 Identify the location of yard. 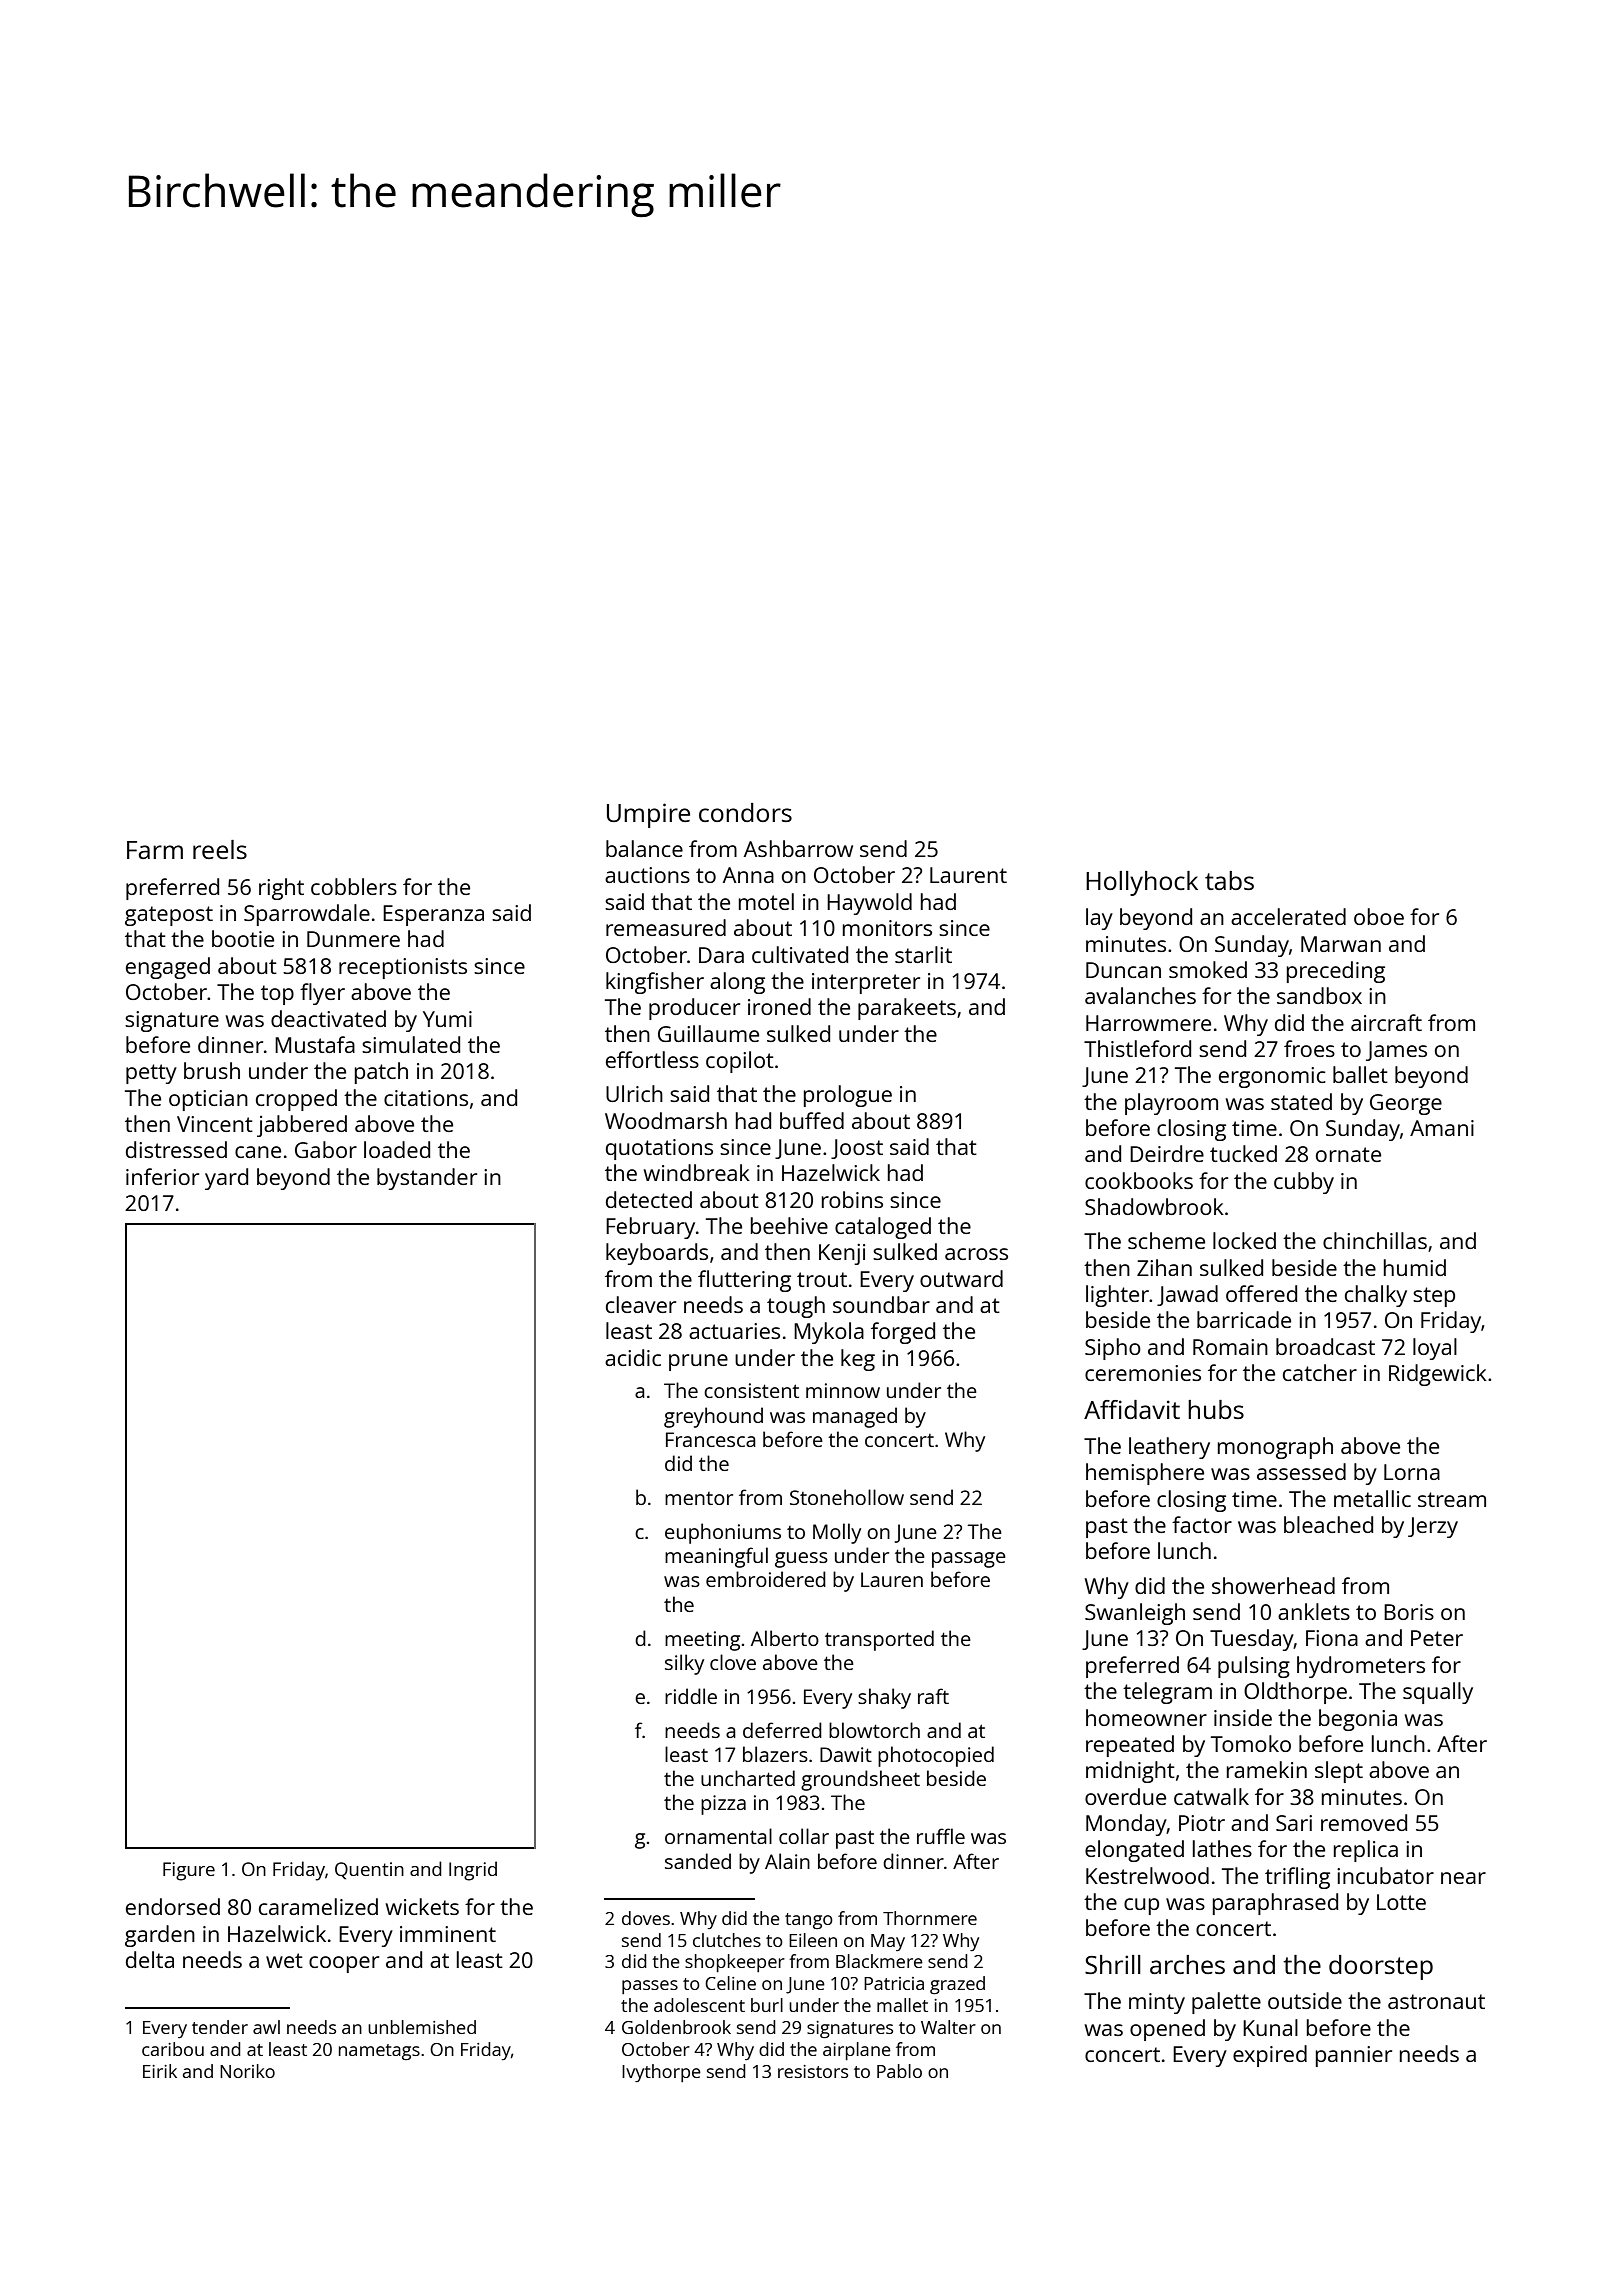
(226, 1179).
